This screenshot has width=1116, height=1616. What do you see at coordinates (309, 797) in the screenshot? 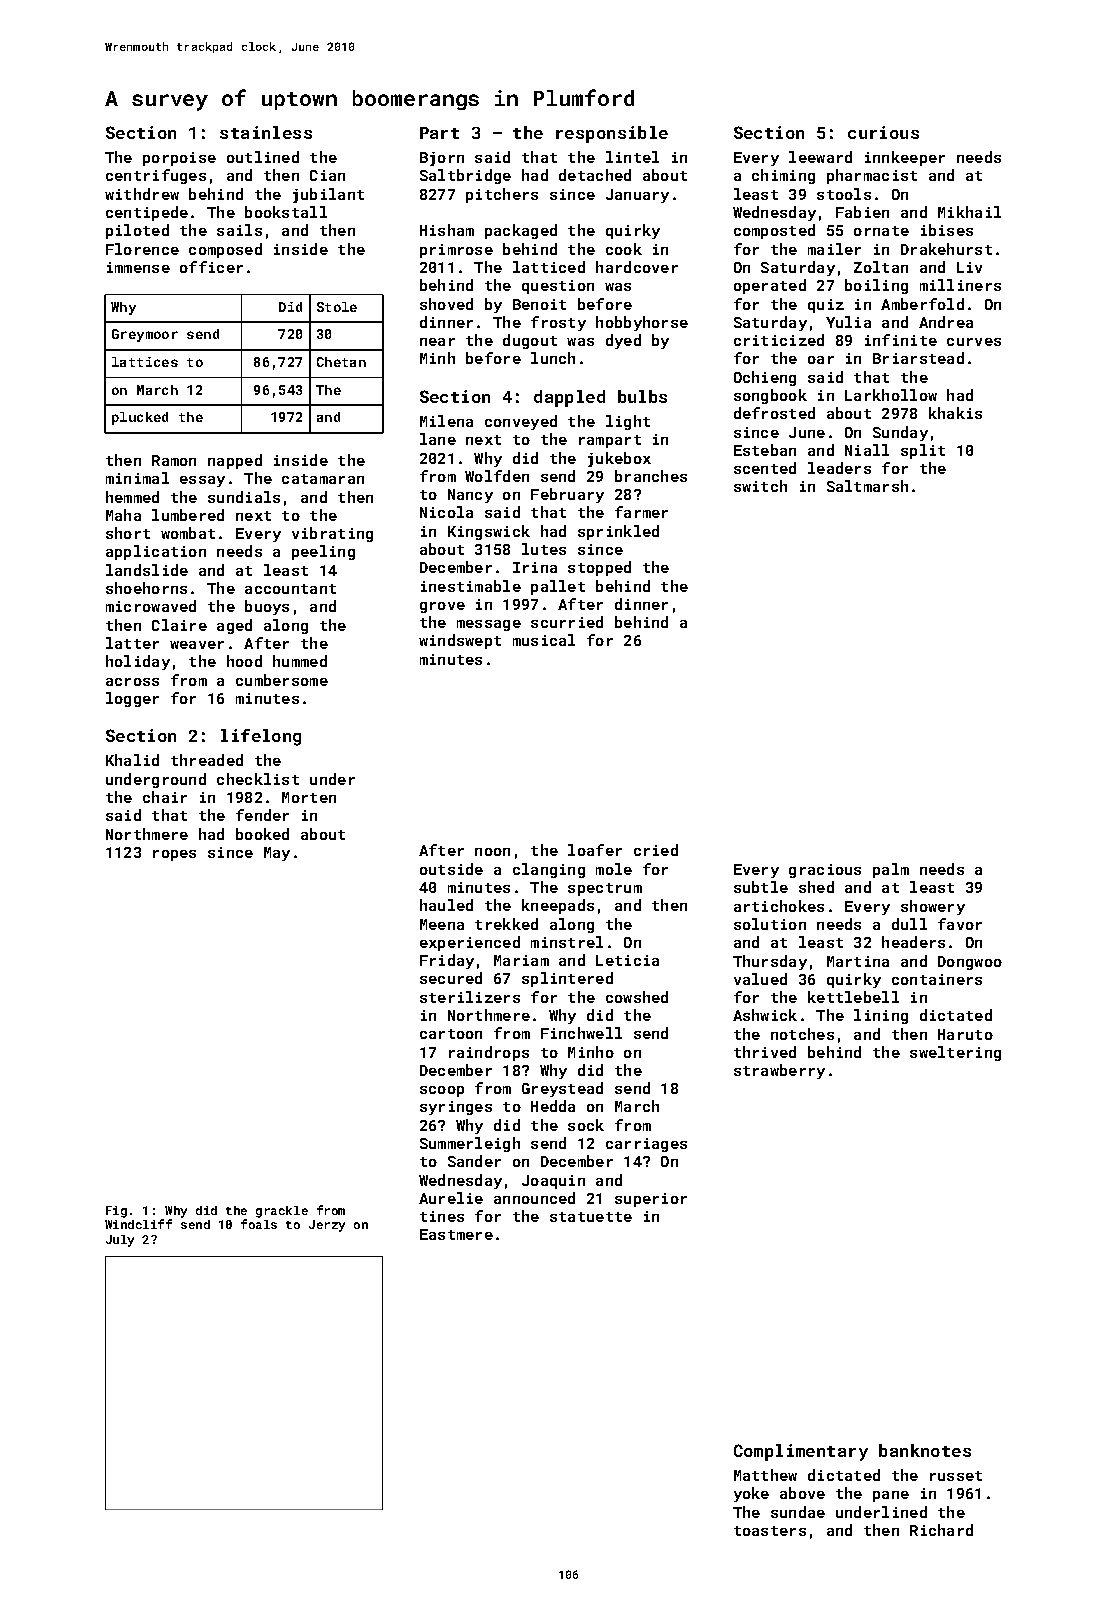
I see `Morten` at bounding box center [309, 797].
